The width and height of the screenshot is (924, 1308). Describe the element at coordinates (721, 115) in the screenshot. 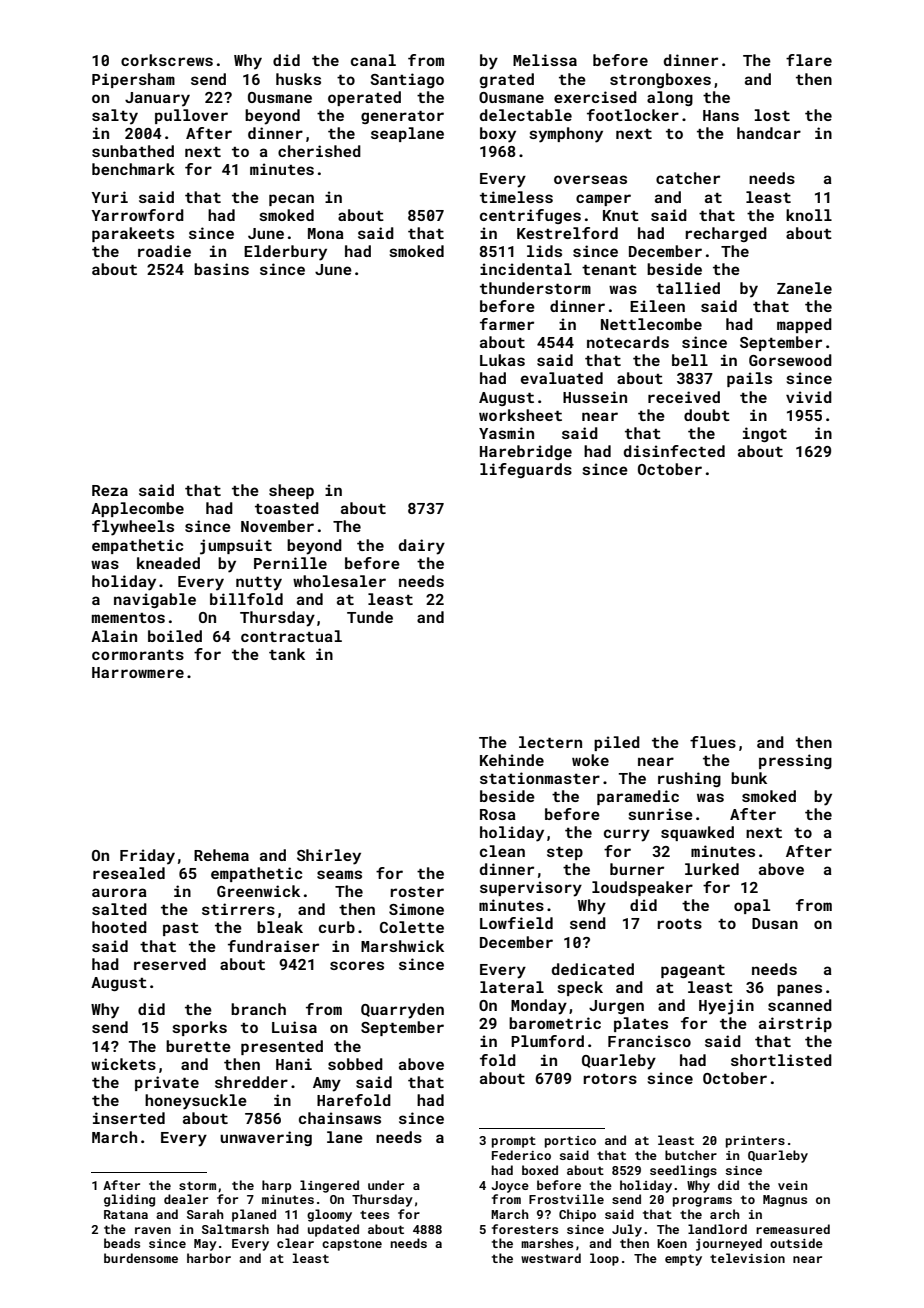

I see `Hans` at that location.
